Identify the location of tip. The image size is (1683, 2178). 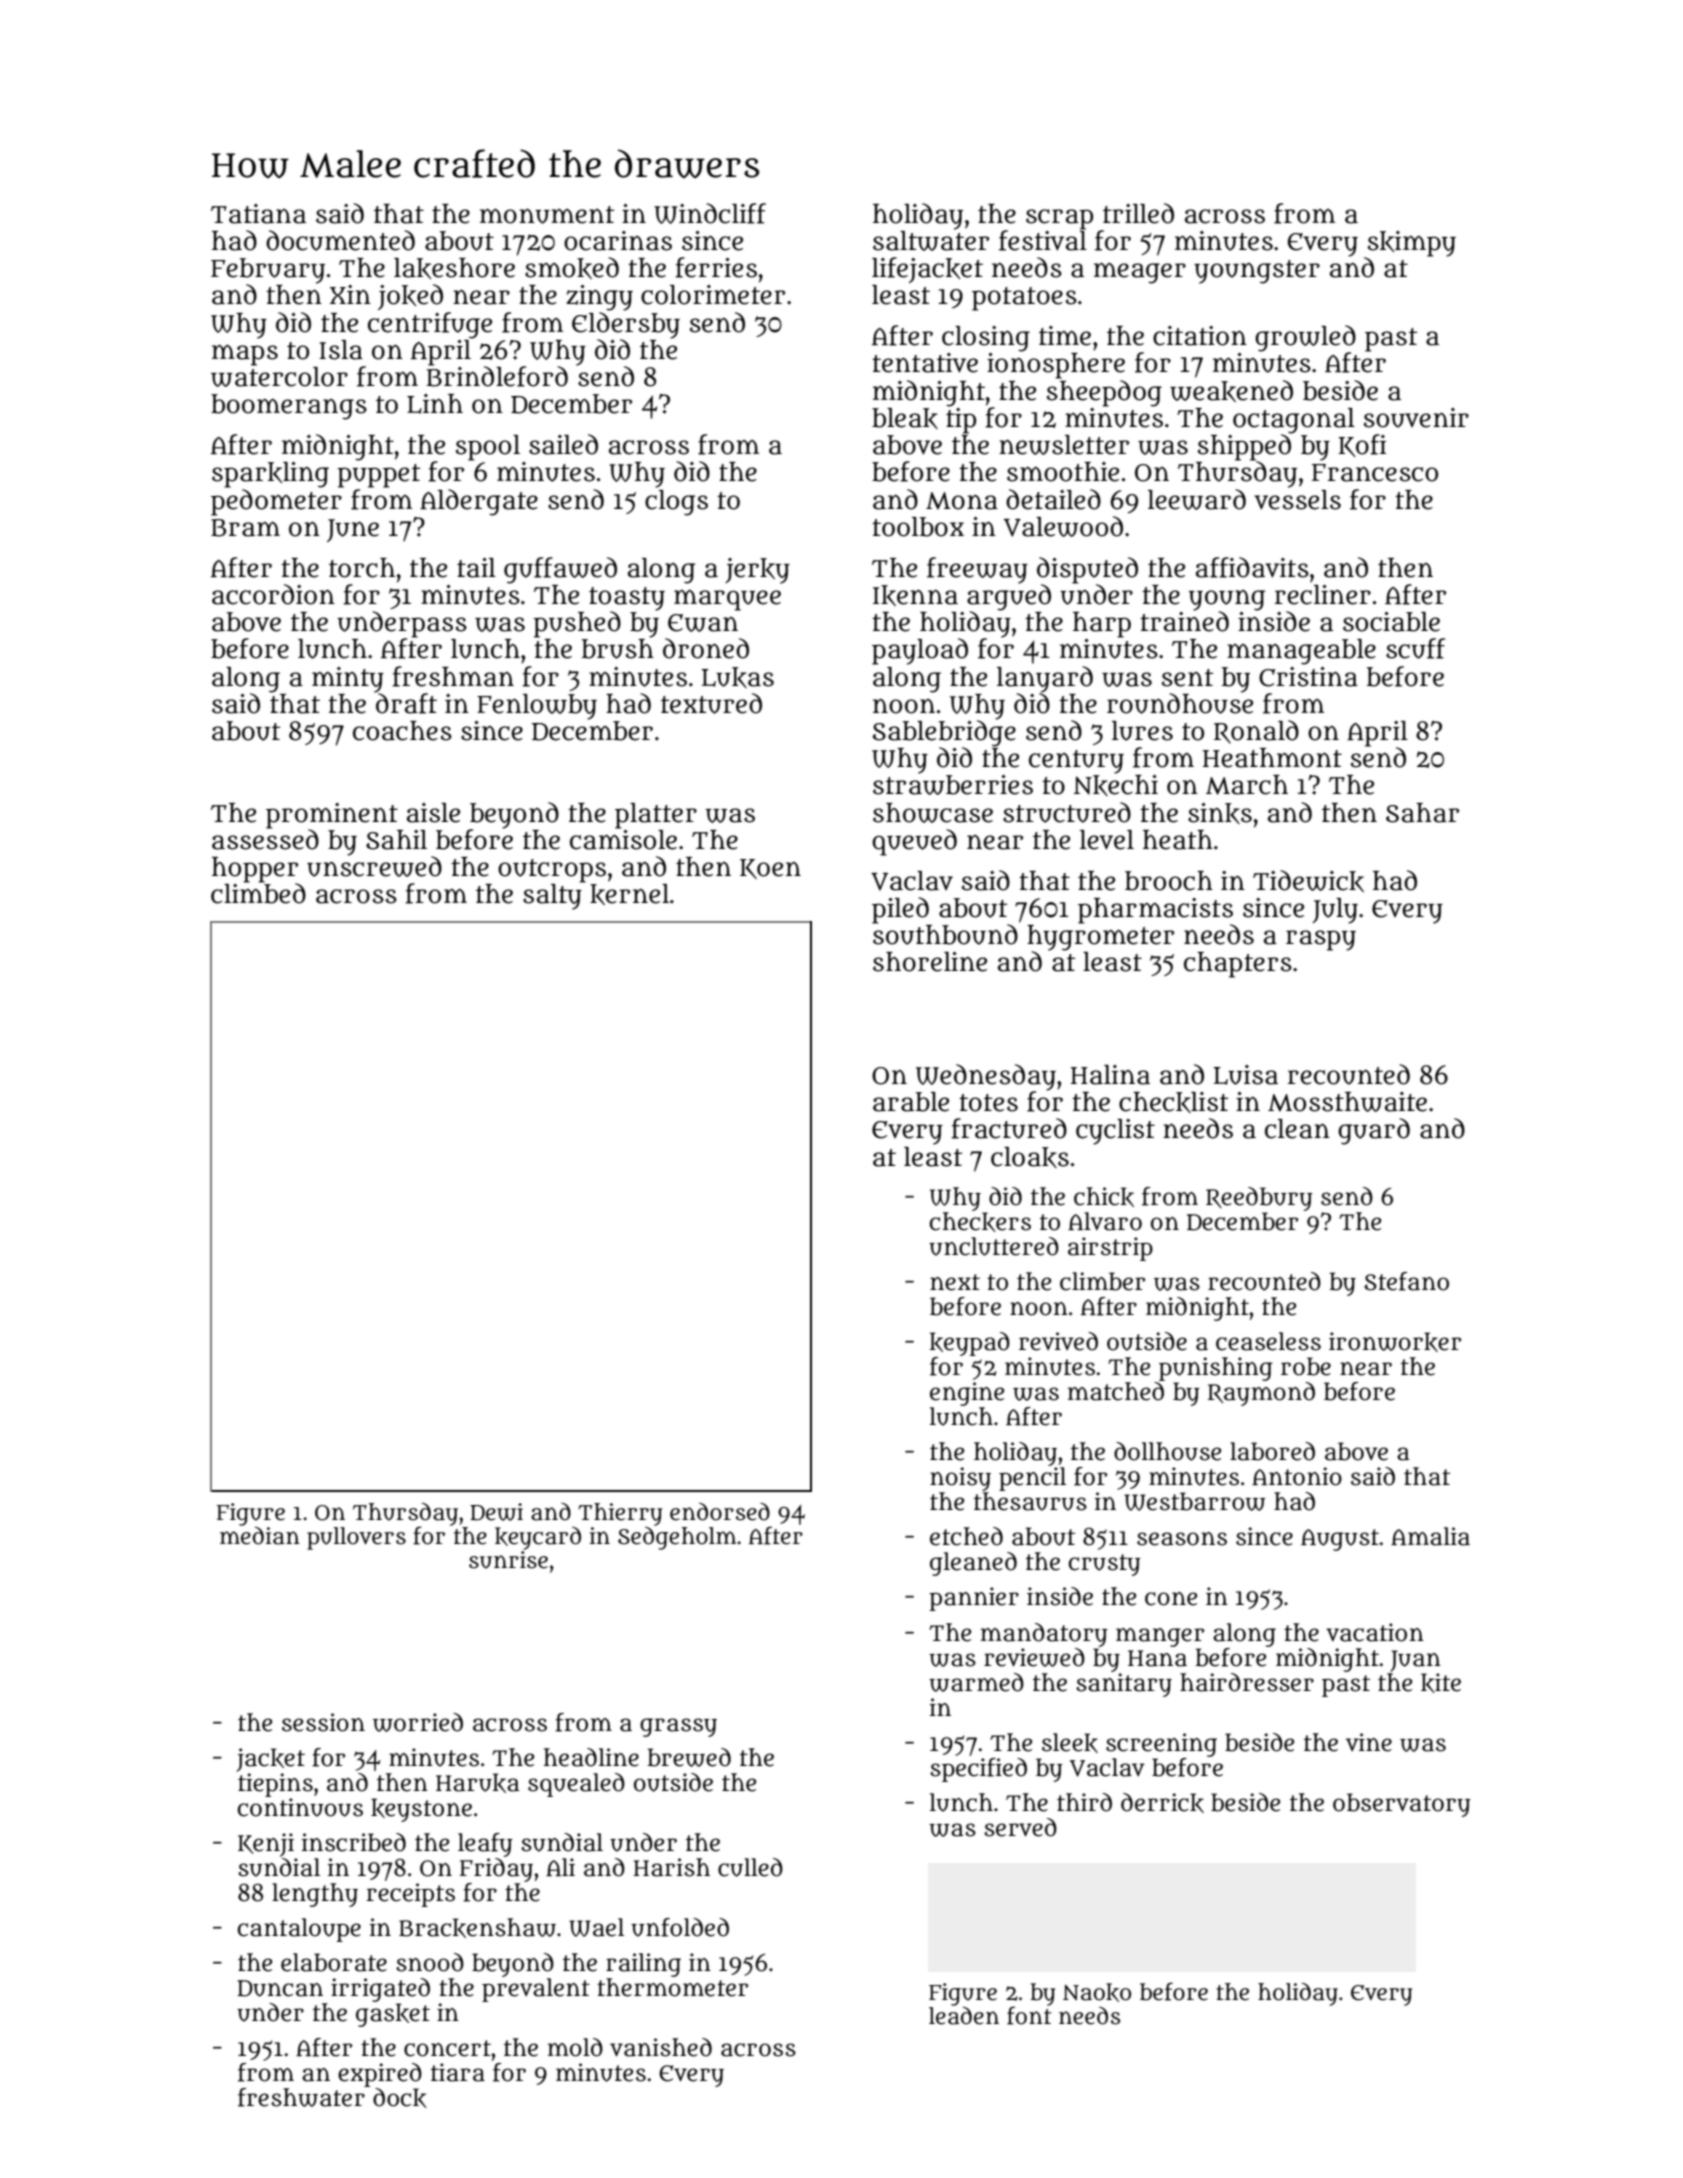
(961, 421).
